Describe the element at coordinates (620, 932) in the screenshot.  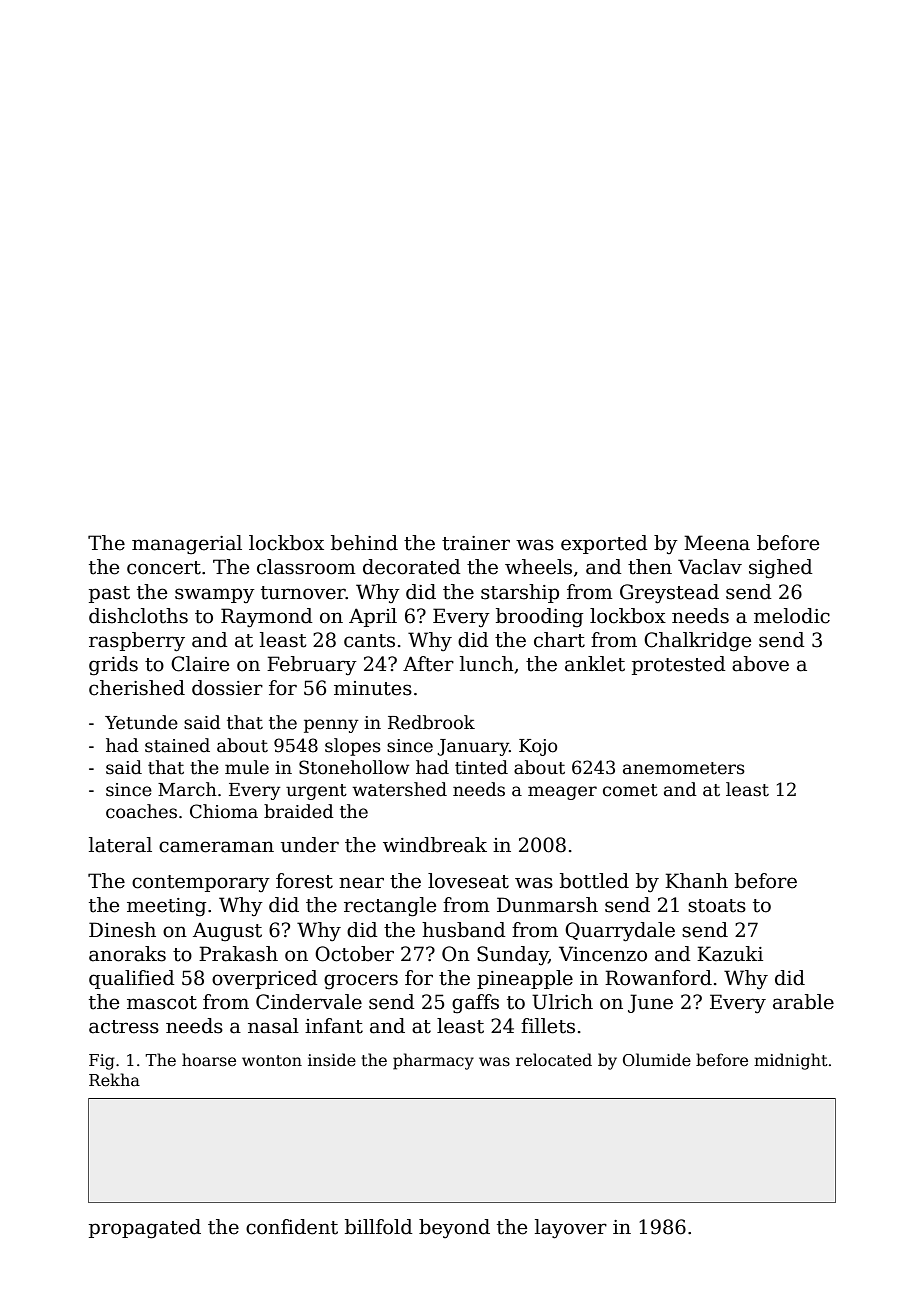
I see `Quarrydale` at that location.
